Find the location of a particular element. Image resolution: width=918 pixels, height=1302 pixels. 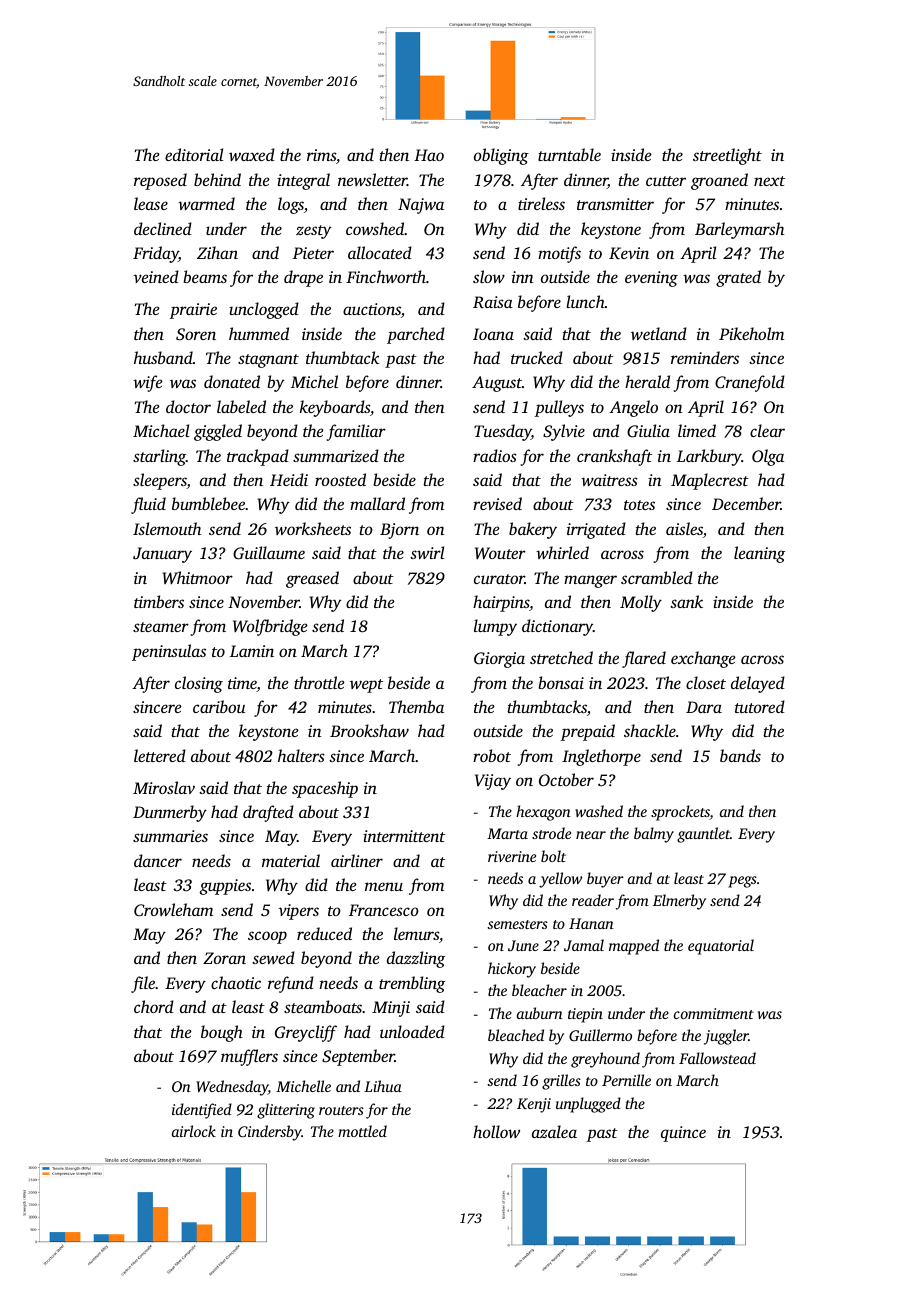

balmy is located at coordinates (654, 835).
